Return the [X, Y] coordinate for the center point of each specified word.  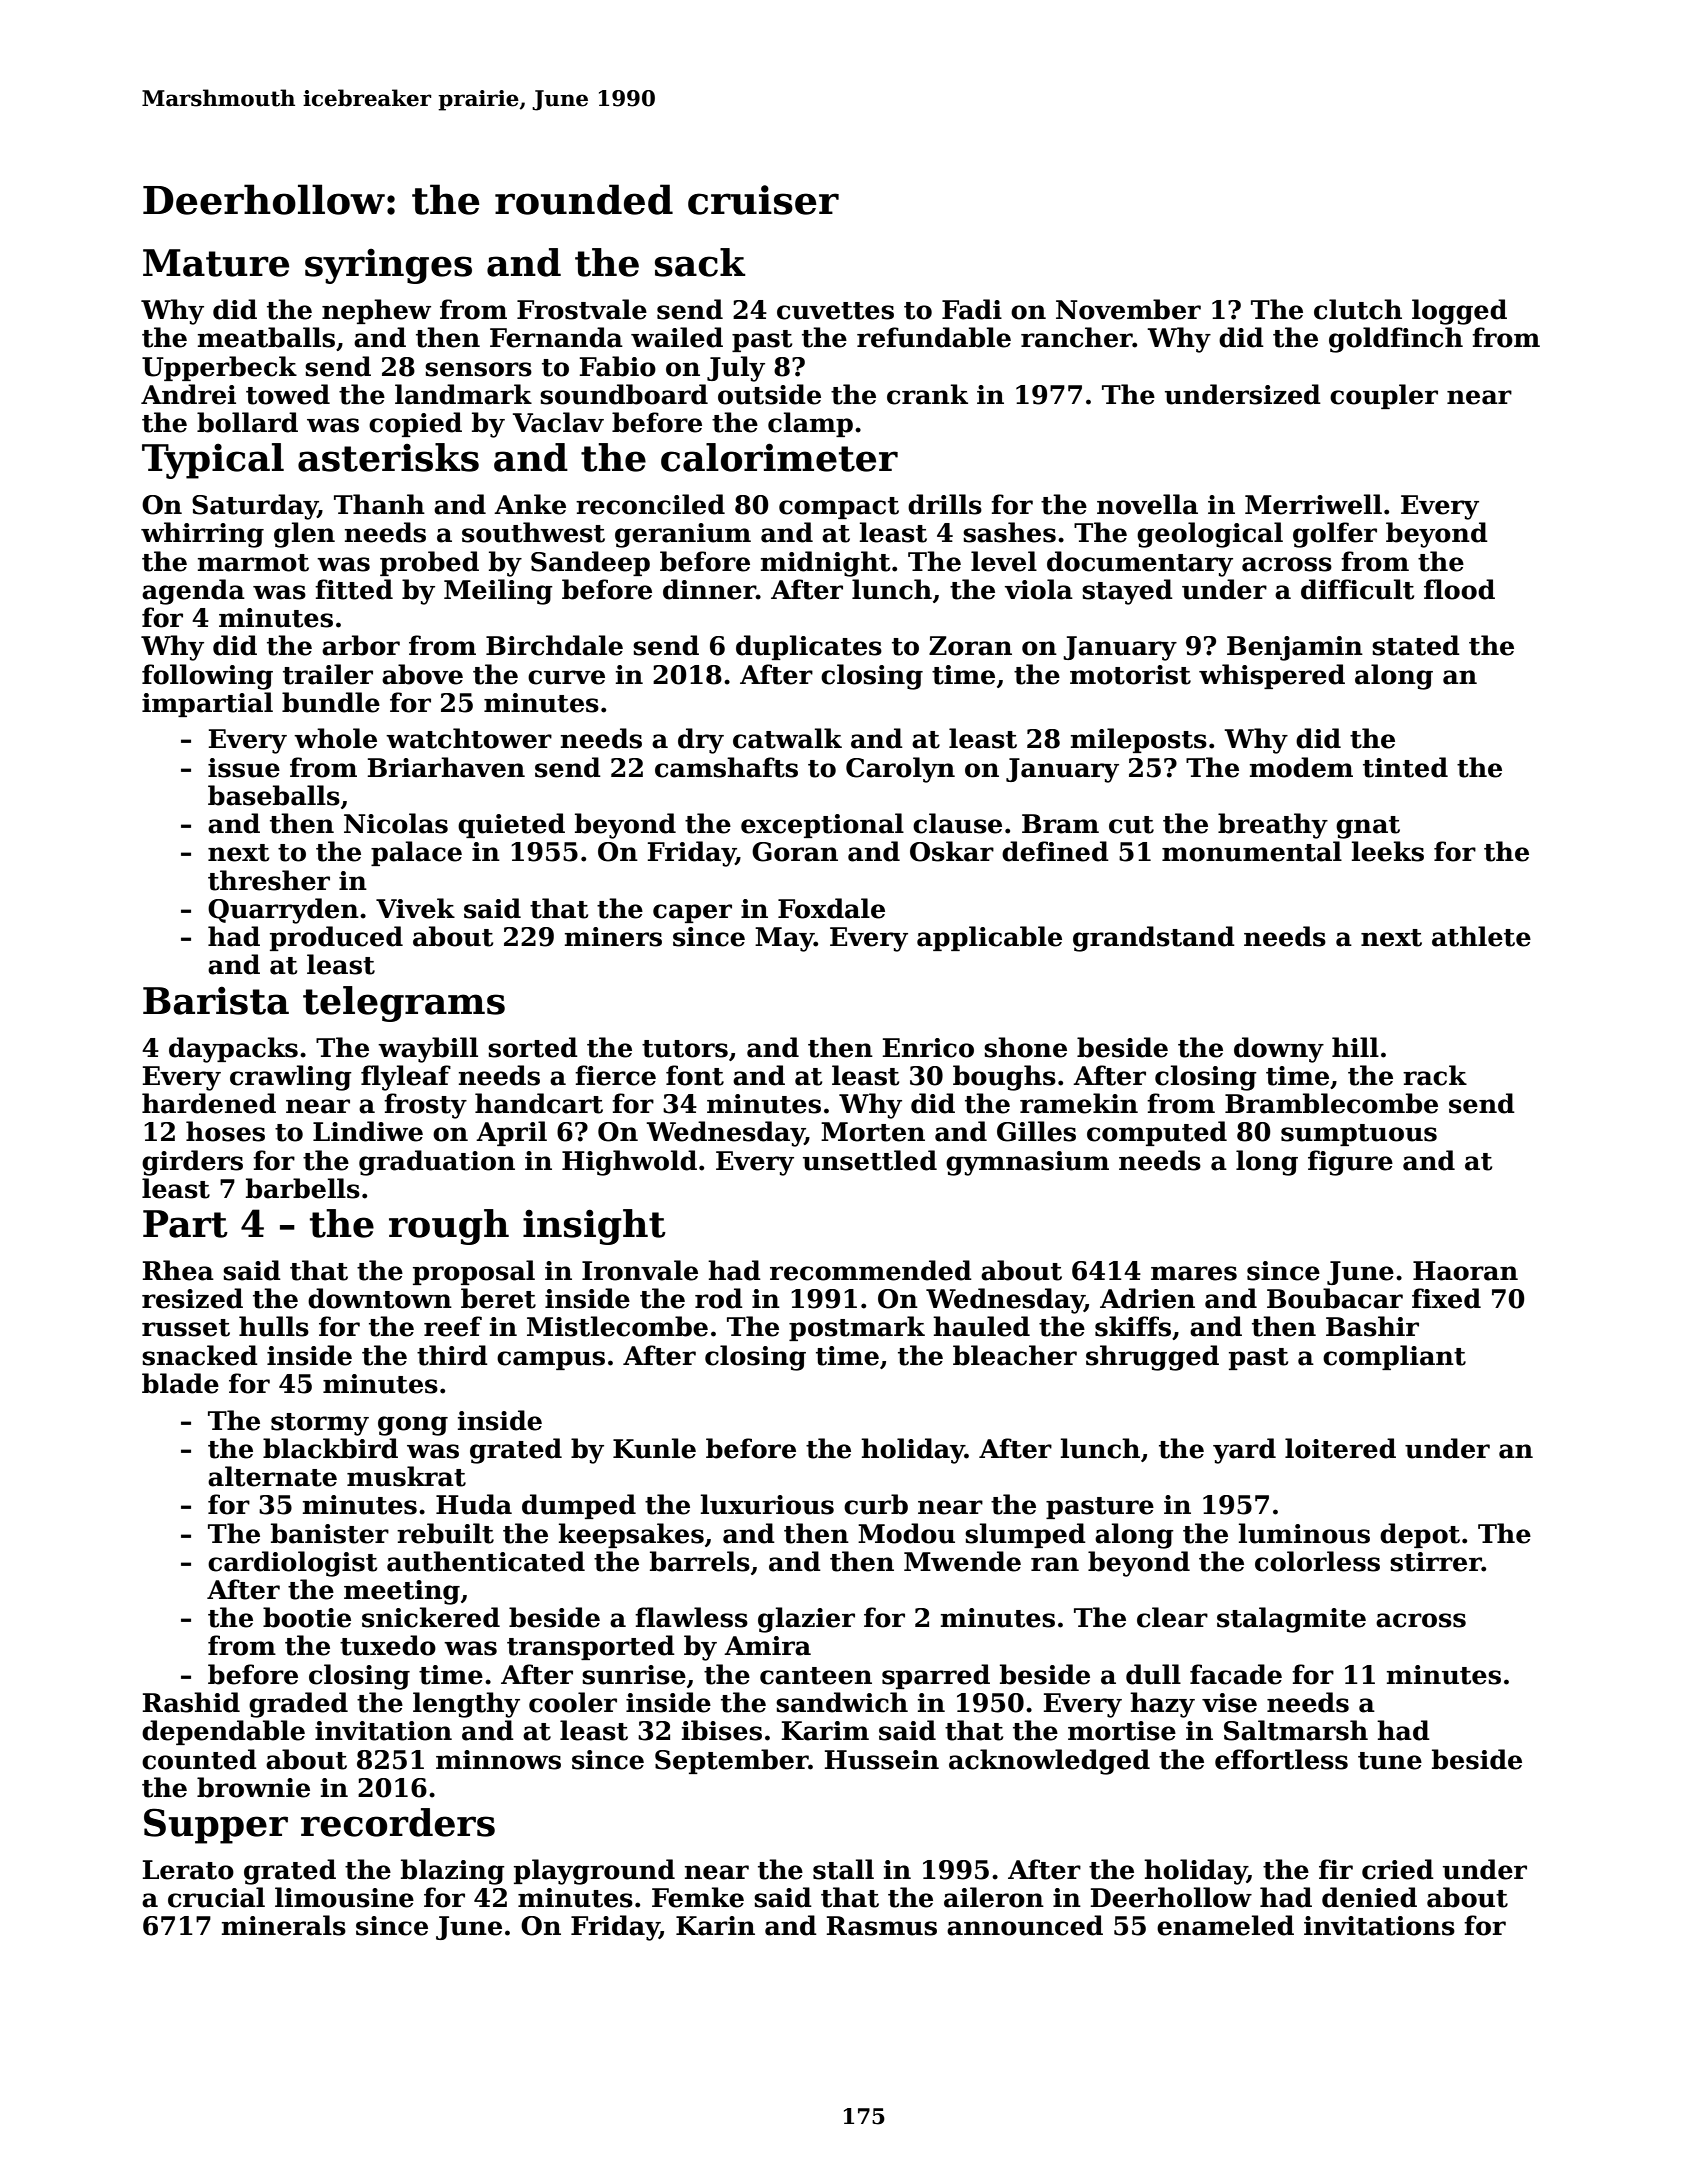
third [452, 1355]
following [207, 677]
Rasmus [882, 1926]
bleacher [1015, 1355]
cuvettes [835, 311]
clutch [1358, 309]
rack [1435, 1075]
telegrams [404, 1004]
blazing [453, 1872]
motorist [1130, 675]
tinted [1405, 767]
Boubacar [1335, 1298]
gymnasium [1027, 1163]
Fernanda [556, 337]
